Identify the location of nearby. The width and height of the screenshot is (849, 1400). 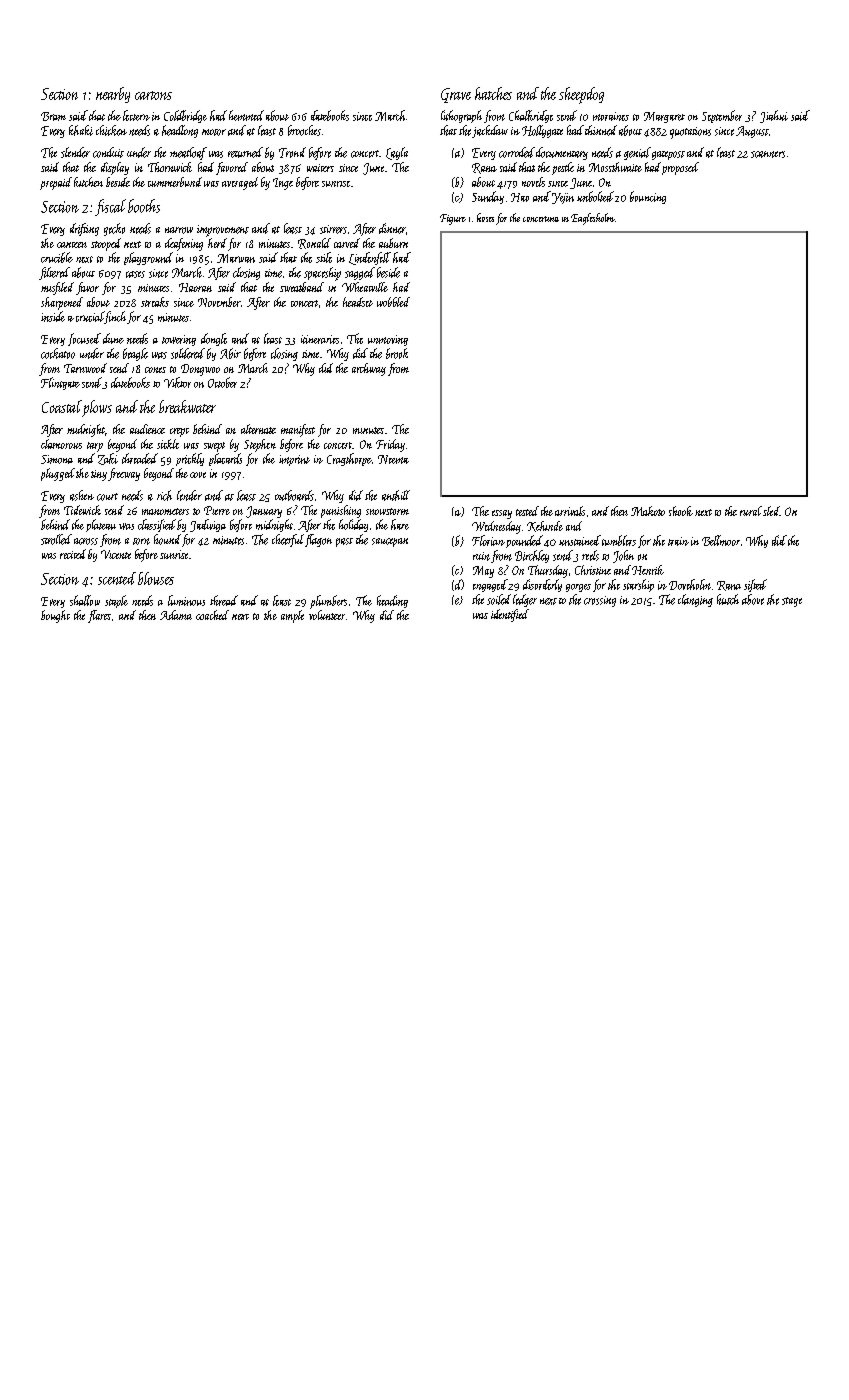
(113, 95).
